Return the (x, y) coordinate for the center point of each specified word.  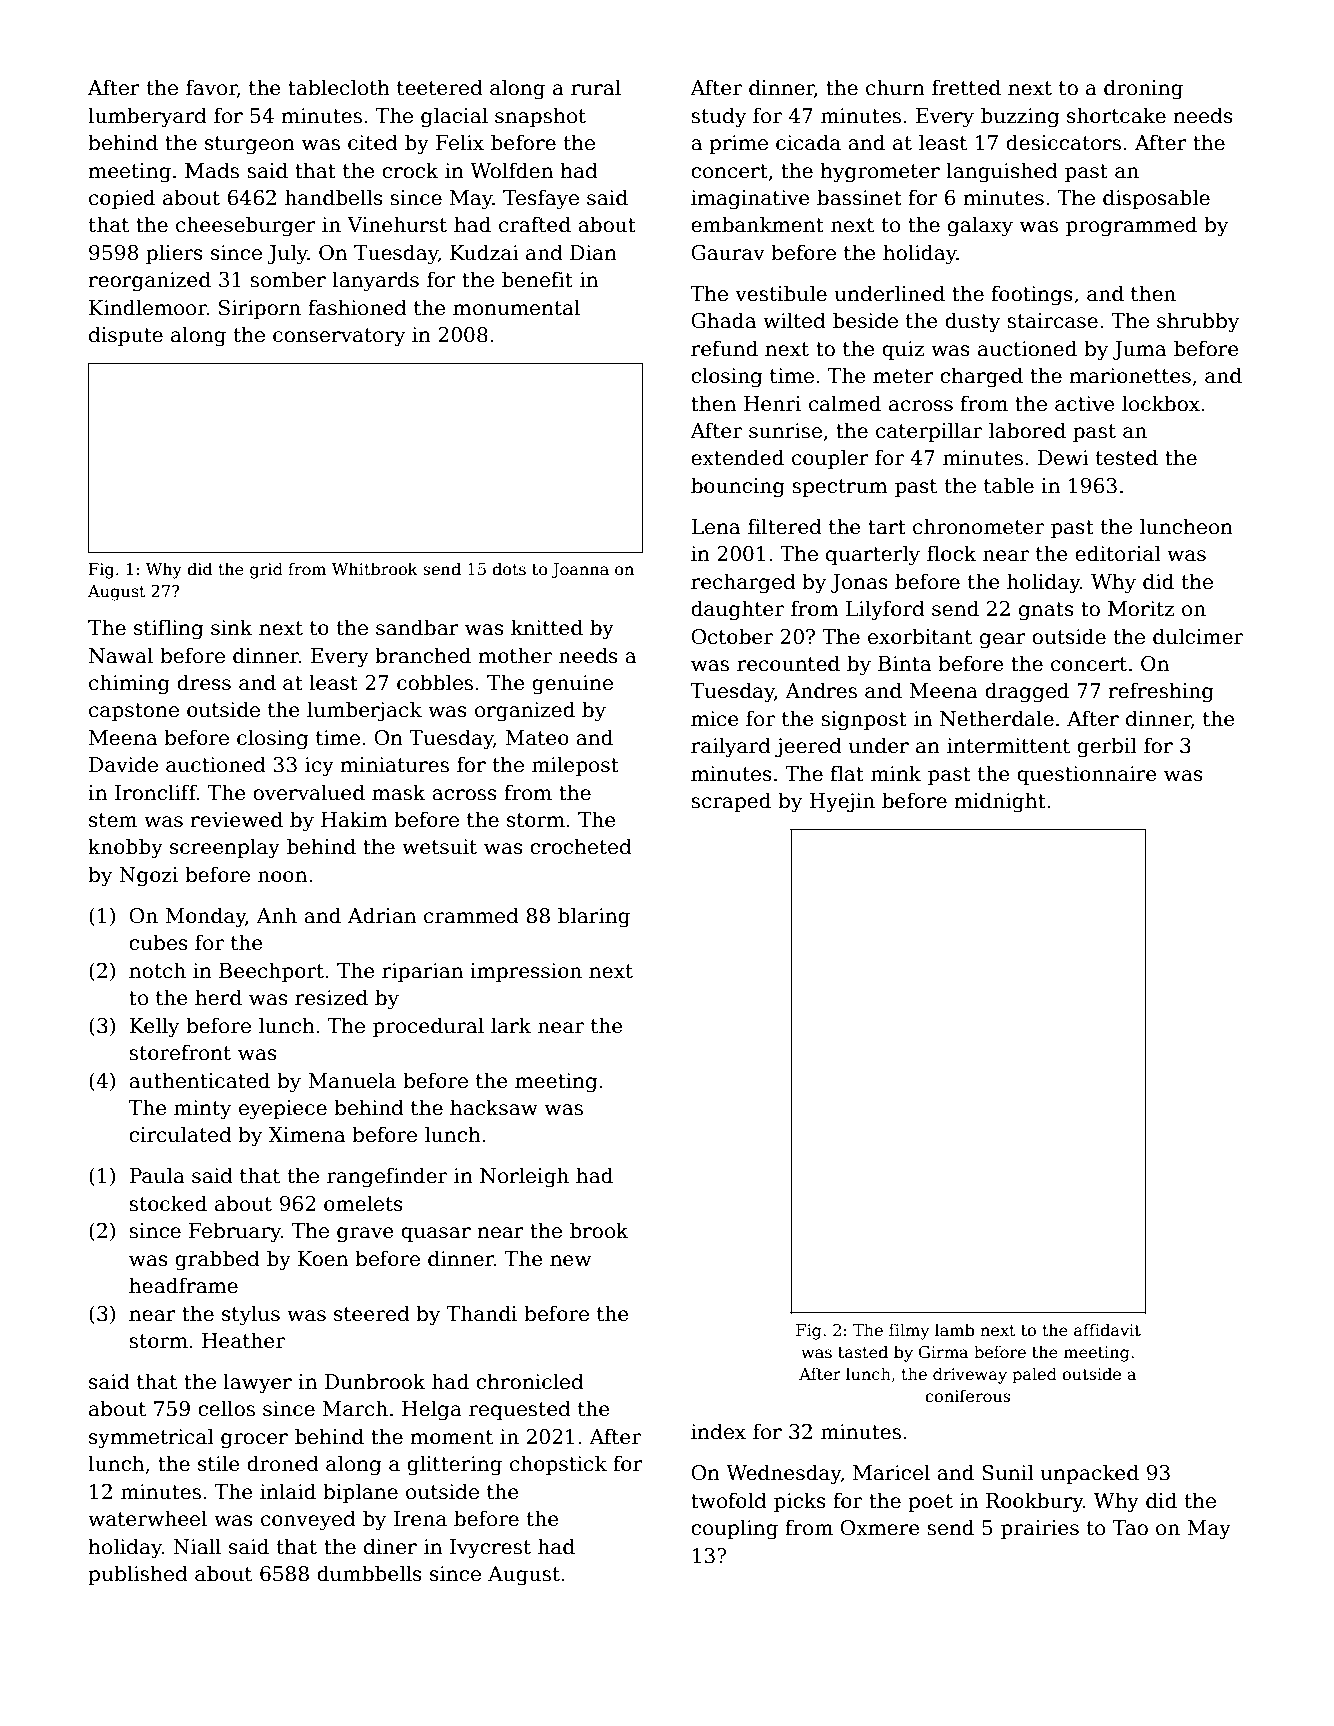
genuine (572, 685)
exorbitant (920, 636)
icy (319, 767)
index (718, 1431)
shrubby (1198, 322)
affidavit (1107, 1330)
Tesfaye (541, 199)
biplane (360, 1493)
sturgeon (250, 145)
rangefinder (387, 1177)
